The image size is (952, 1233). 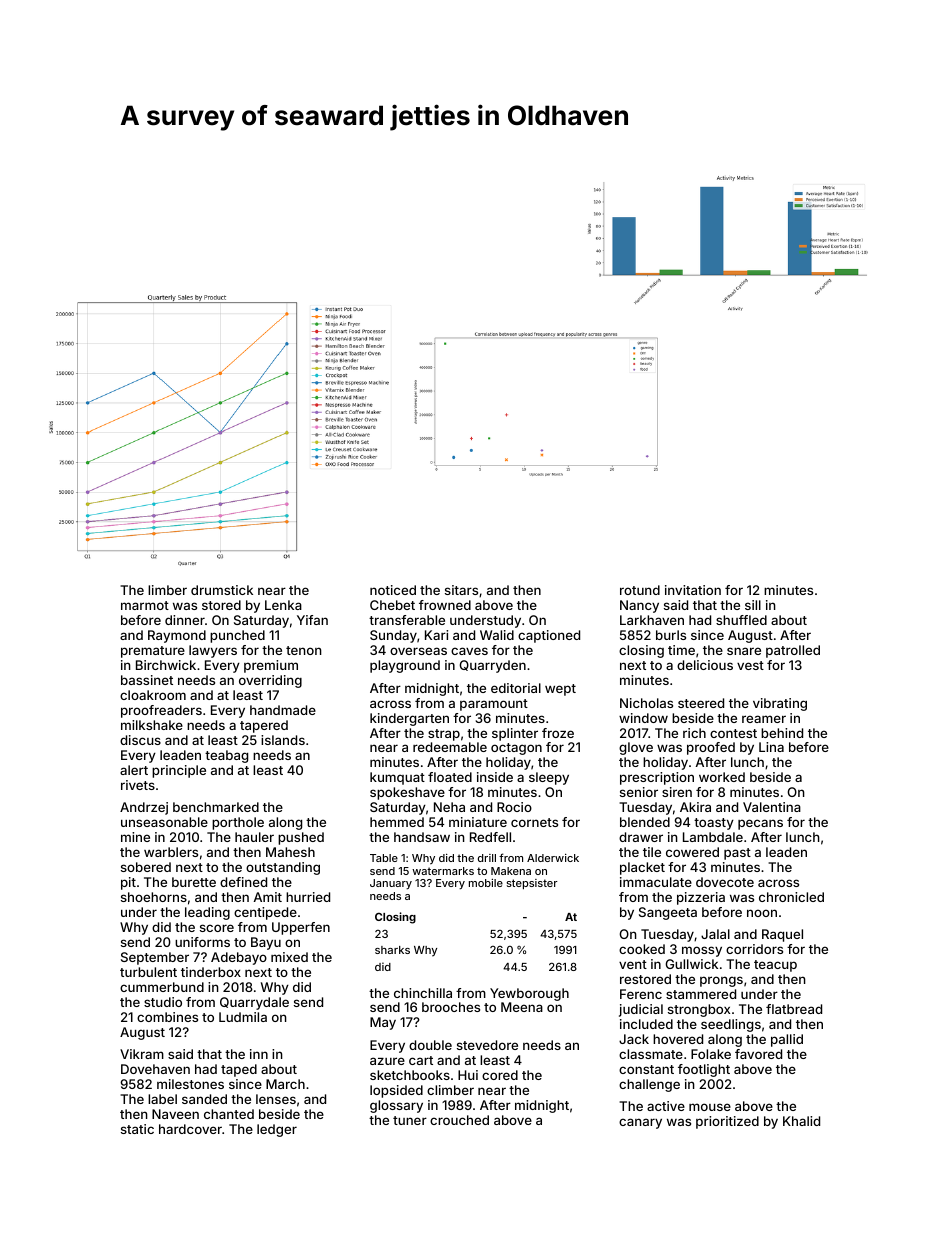 I want to click on burls, so click(x=671, y=635).
